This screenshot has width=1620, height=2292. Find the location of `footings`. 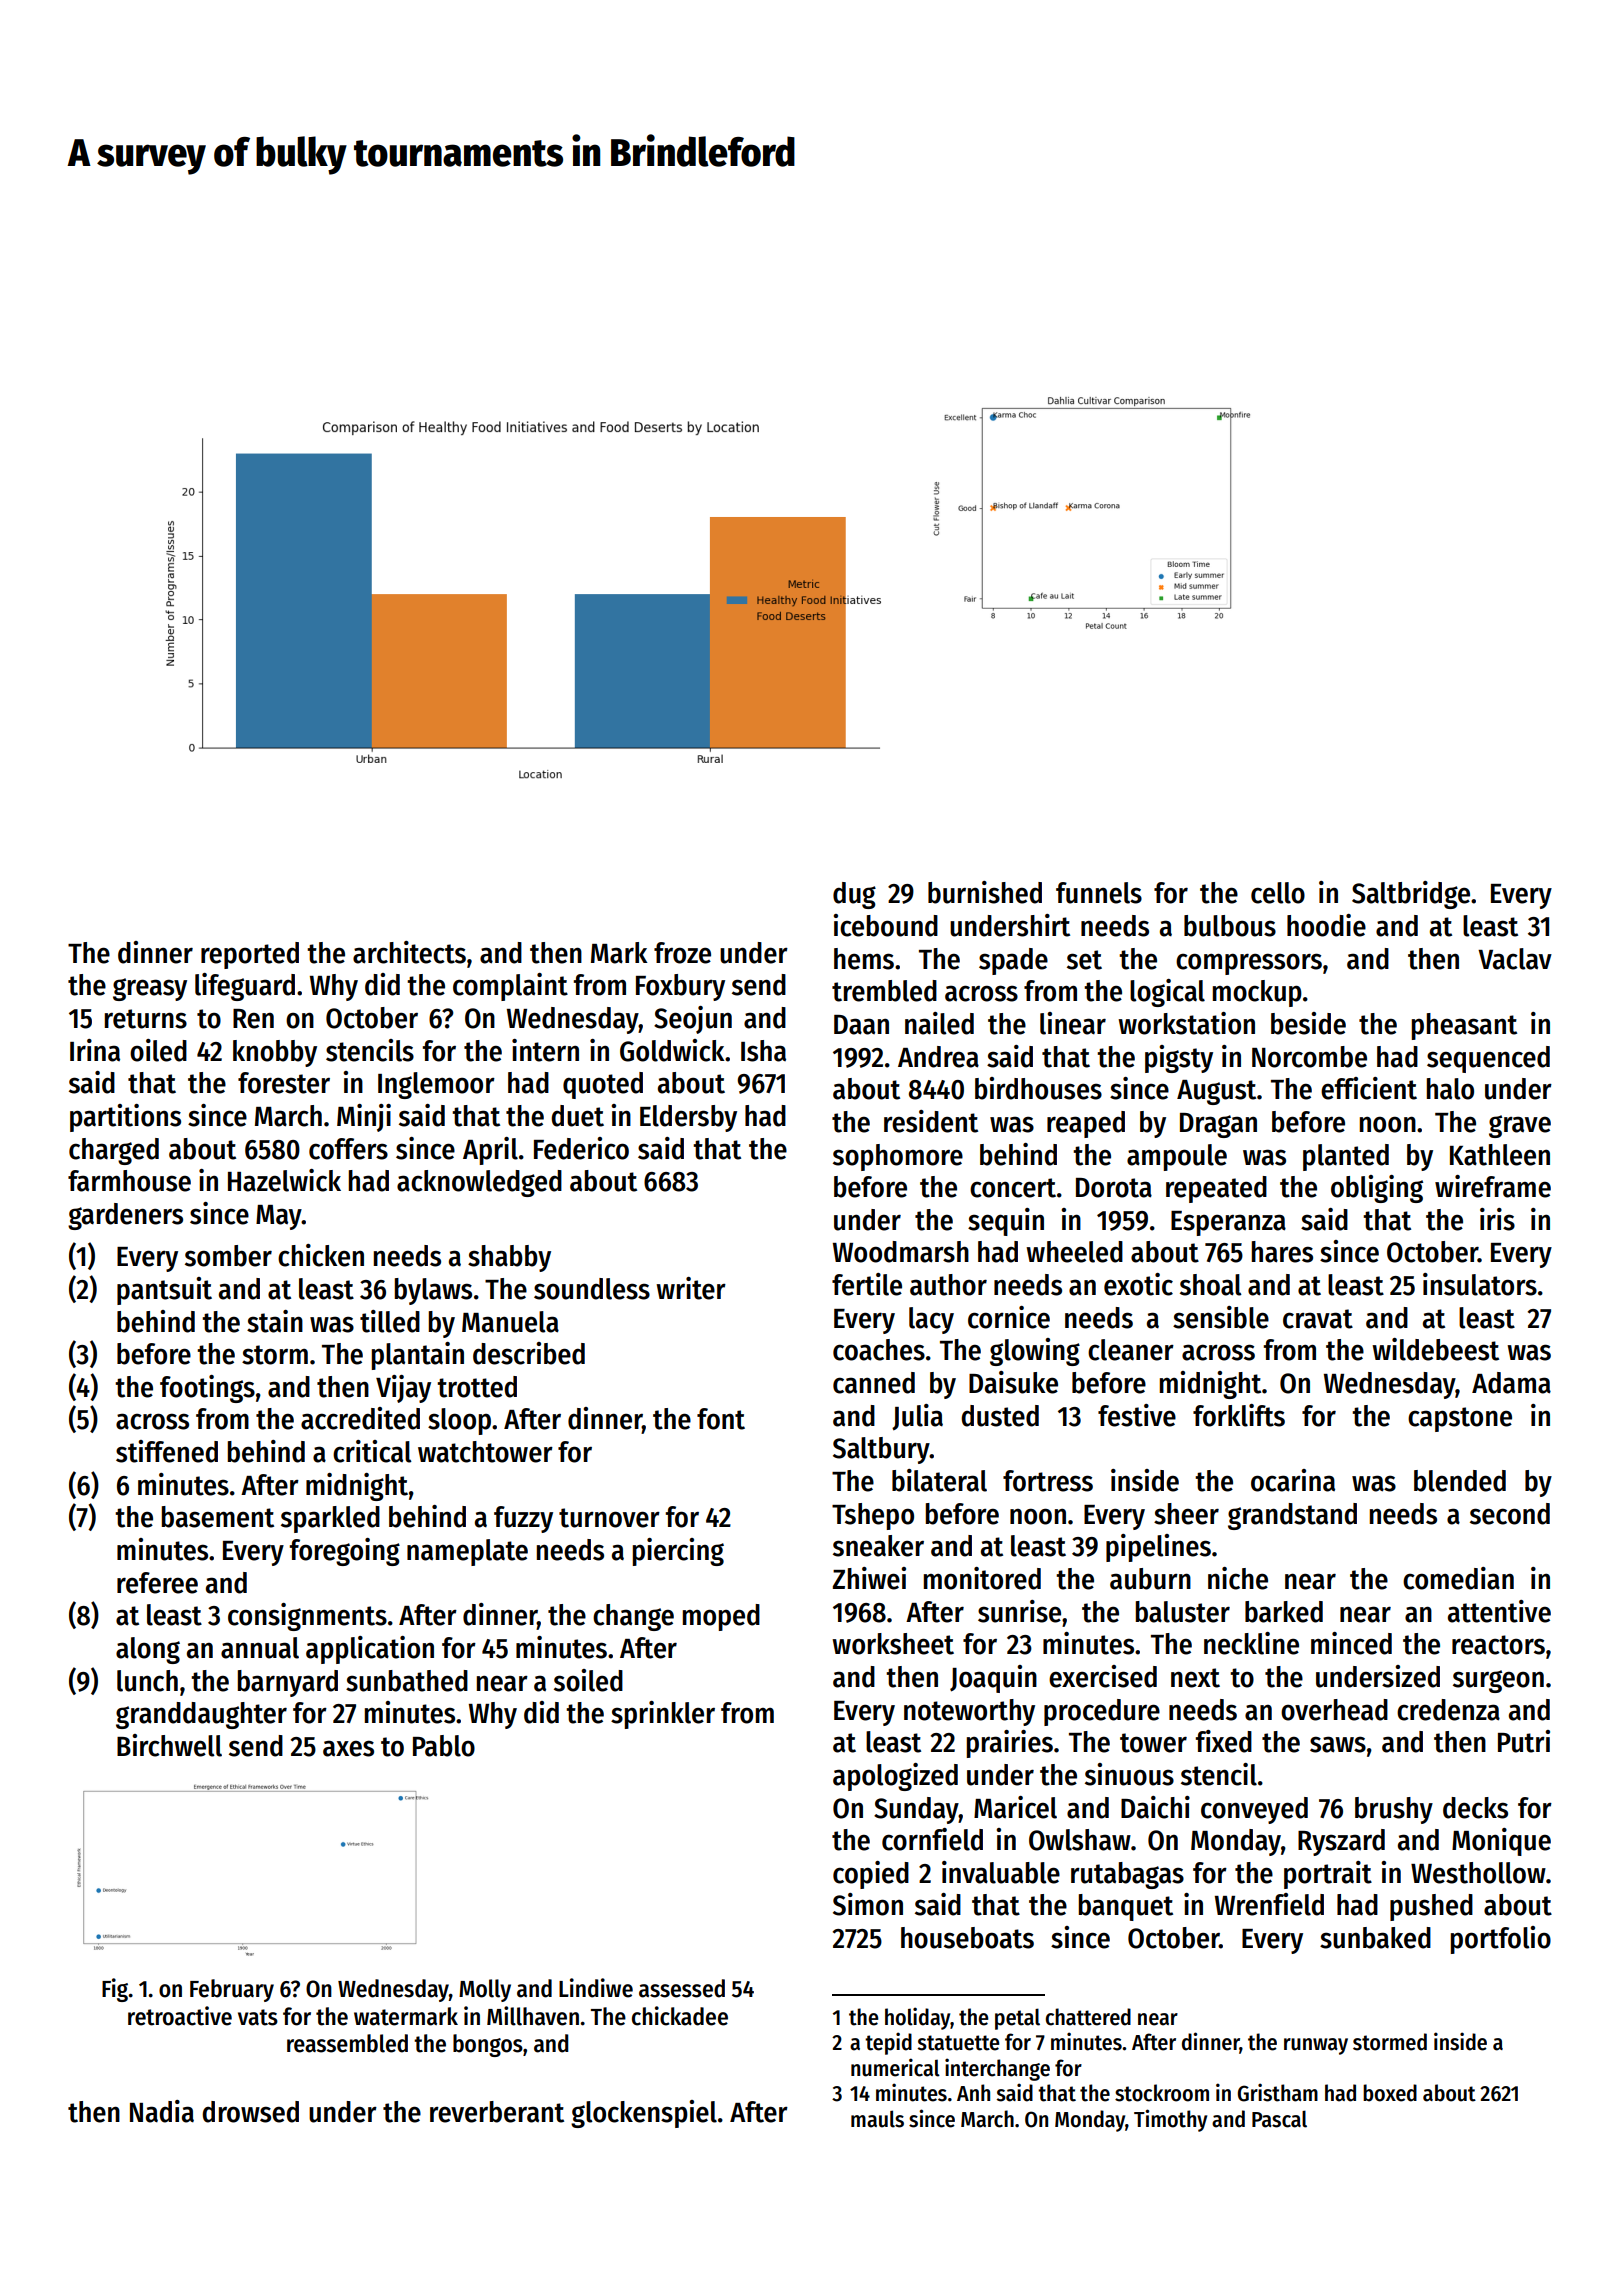

footings is located at coordinates (207, 1389).
